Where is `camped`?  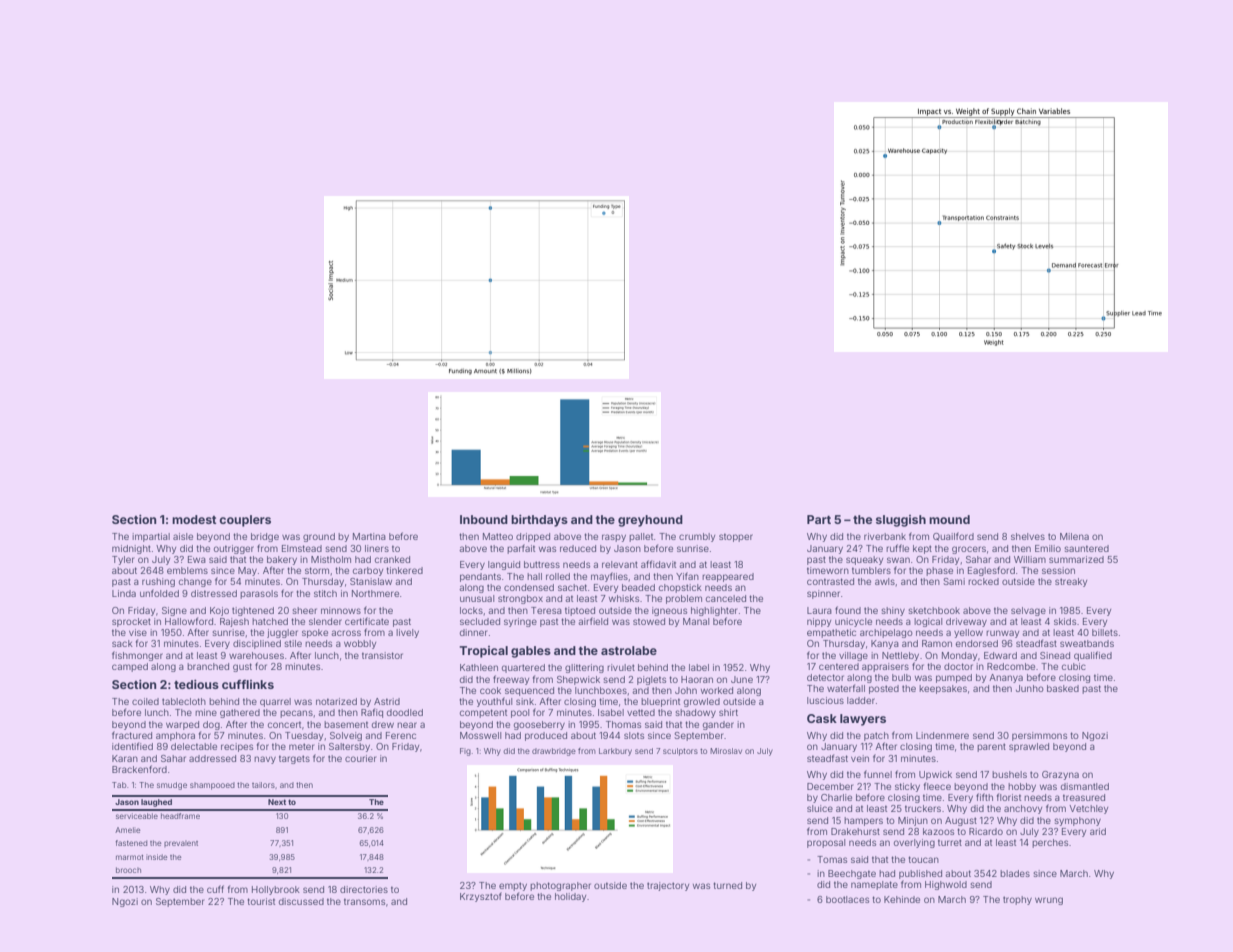 camped is located at coordinates (130, 667).
